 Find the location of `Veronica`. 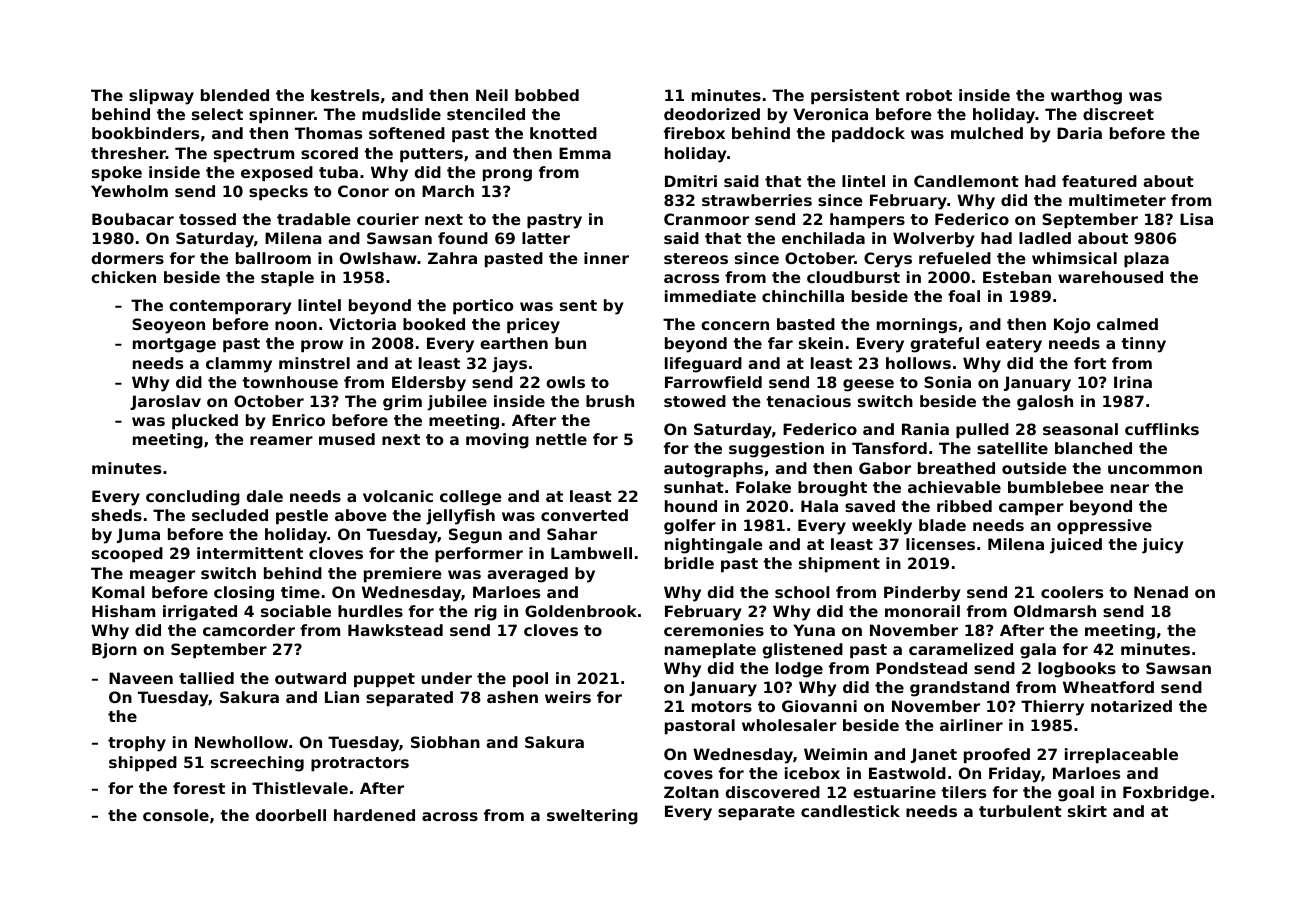

Veronica is located at coordinates (830, 114).
